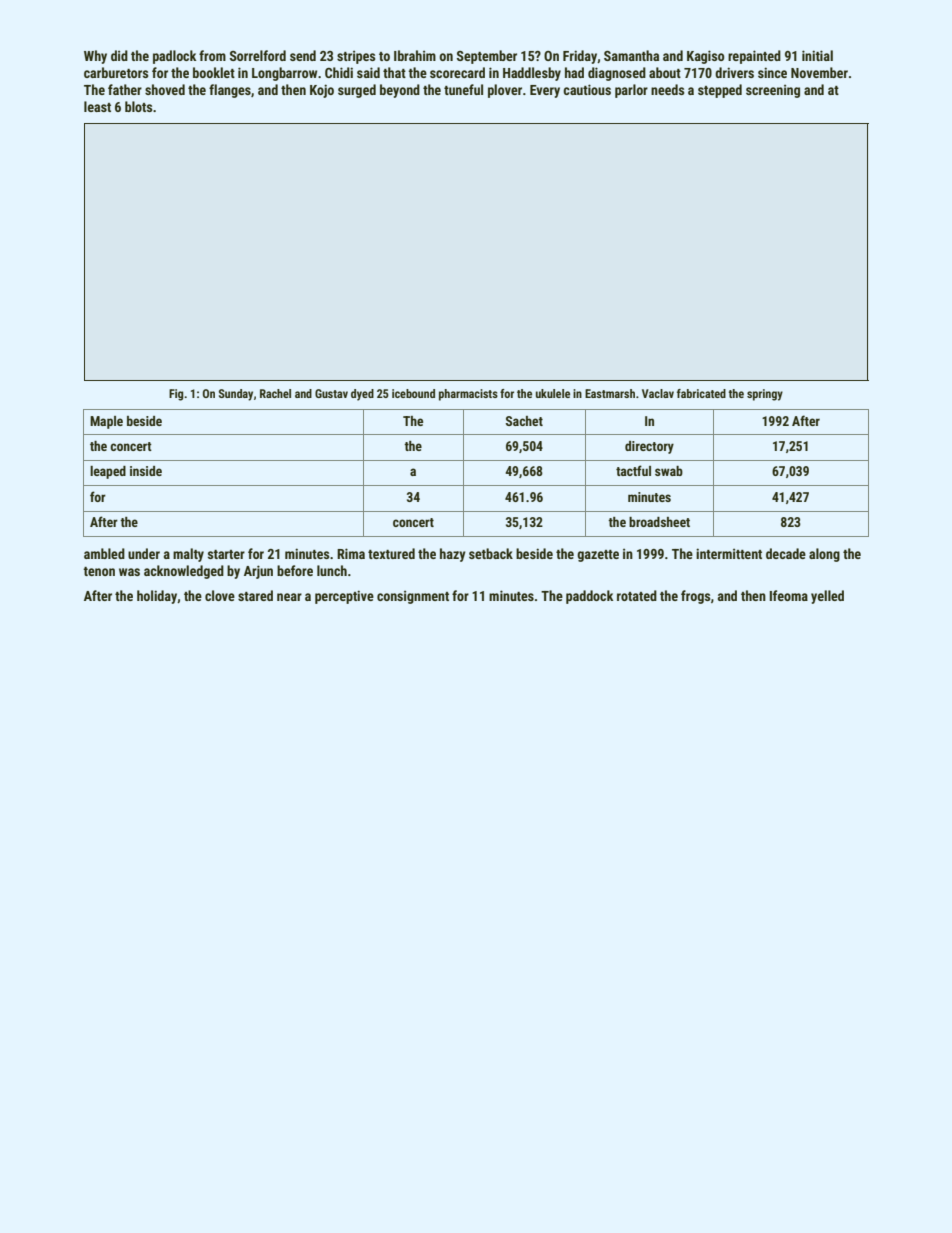  Describe the element at coordinates (97, 106) in the screenshot. I see `least` at that location.
